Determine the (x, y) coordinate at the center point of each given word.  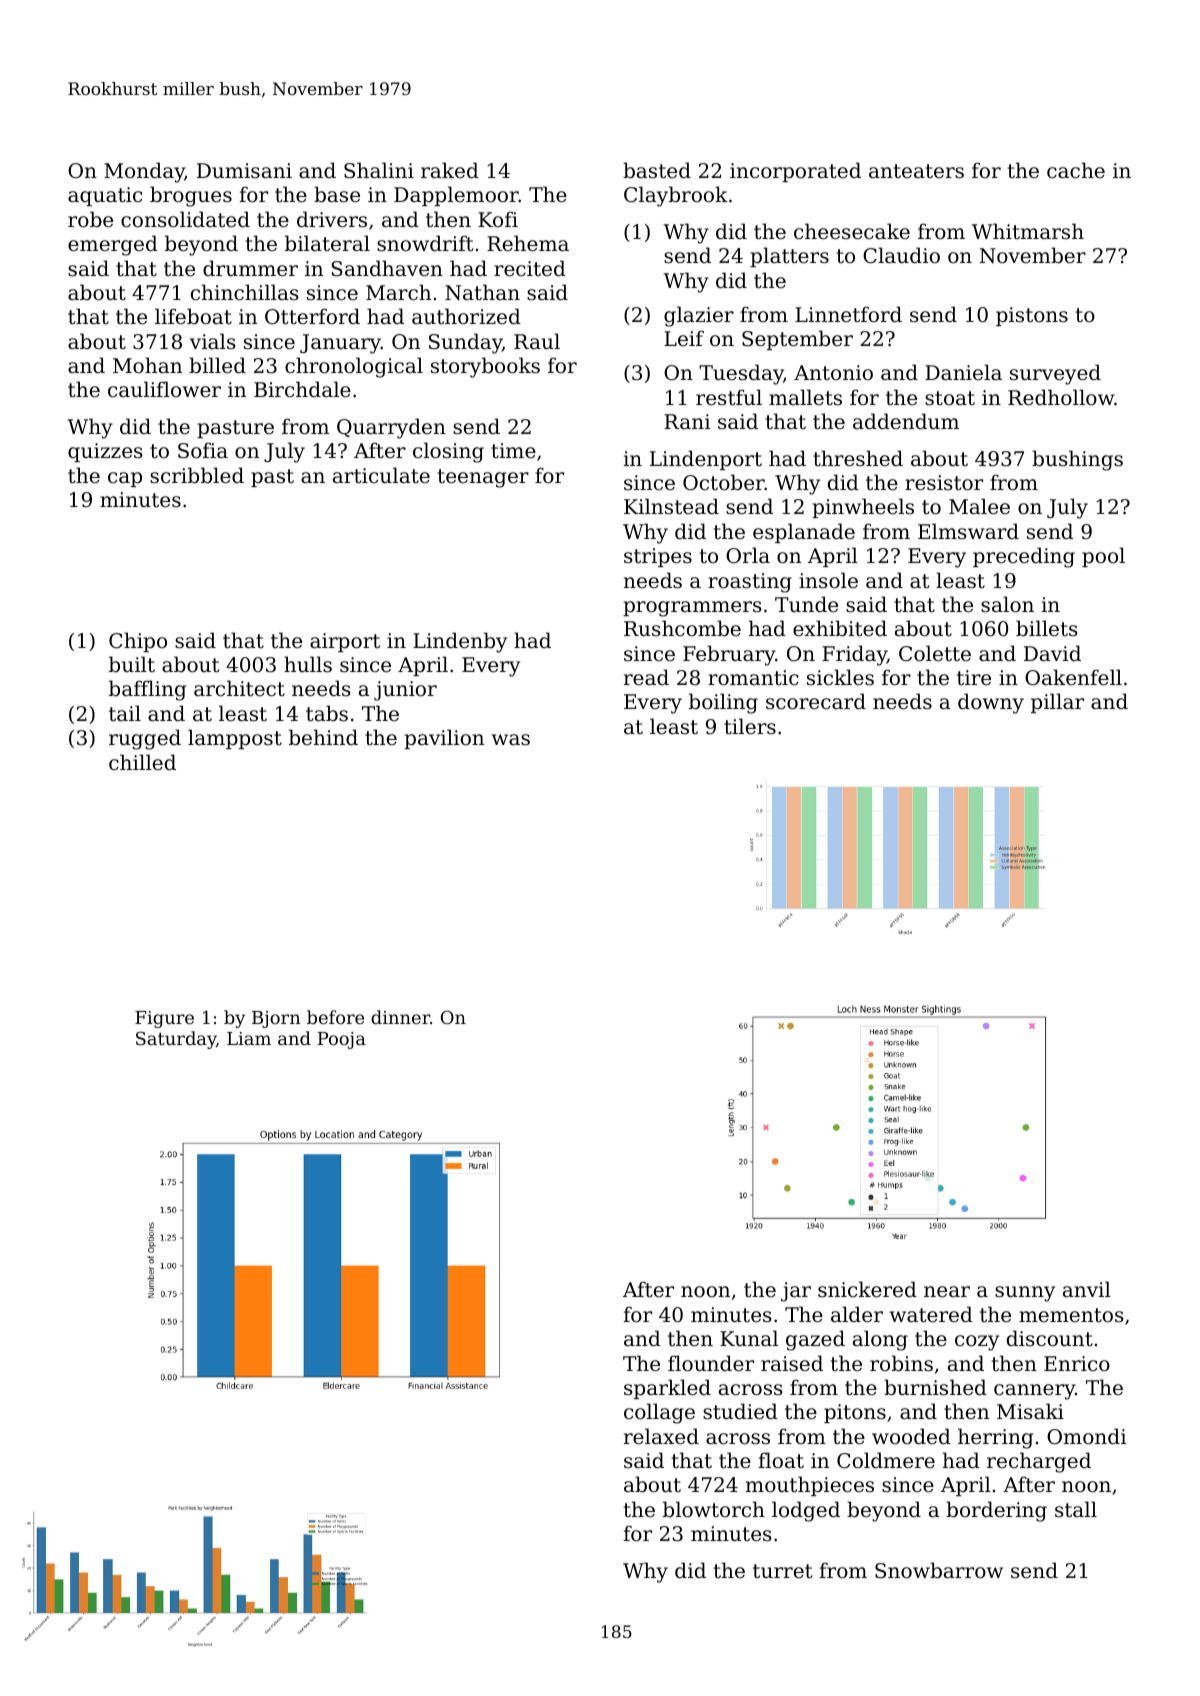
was (510, 740)
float (781, 1460)
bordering (996, 1511)
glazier (699, 316)
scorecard (816, 701)
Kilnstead (671, 506)
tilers (750, 726)
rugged (145, 739)
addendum (906, 421)
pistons (1032, 316)
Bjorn (276, 1019)
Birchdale (302, 389)
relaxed (661, 1436)
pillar (1057, 703)
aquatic (105, 196)
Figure (164, 1019)
